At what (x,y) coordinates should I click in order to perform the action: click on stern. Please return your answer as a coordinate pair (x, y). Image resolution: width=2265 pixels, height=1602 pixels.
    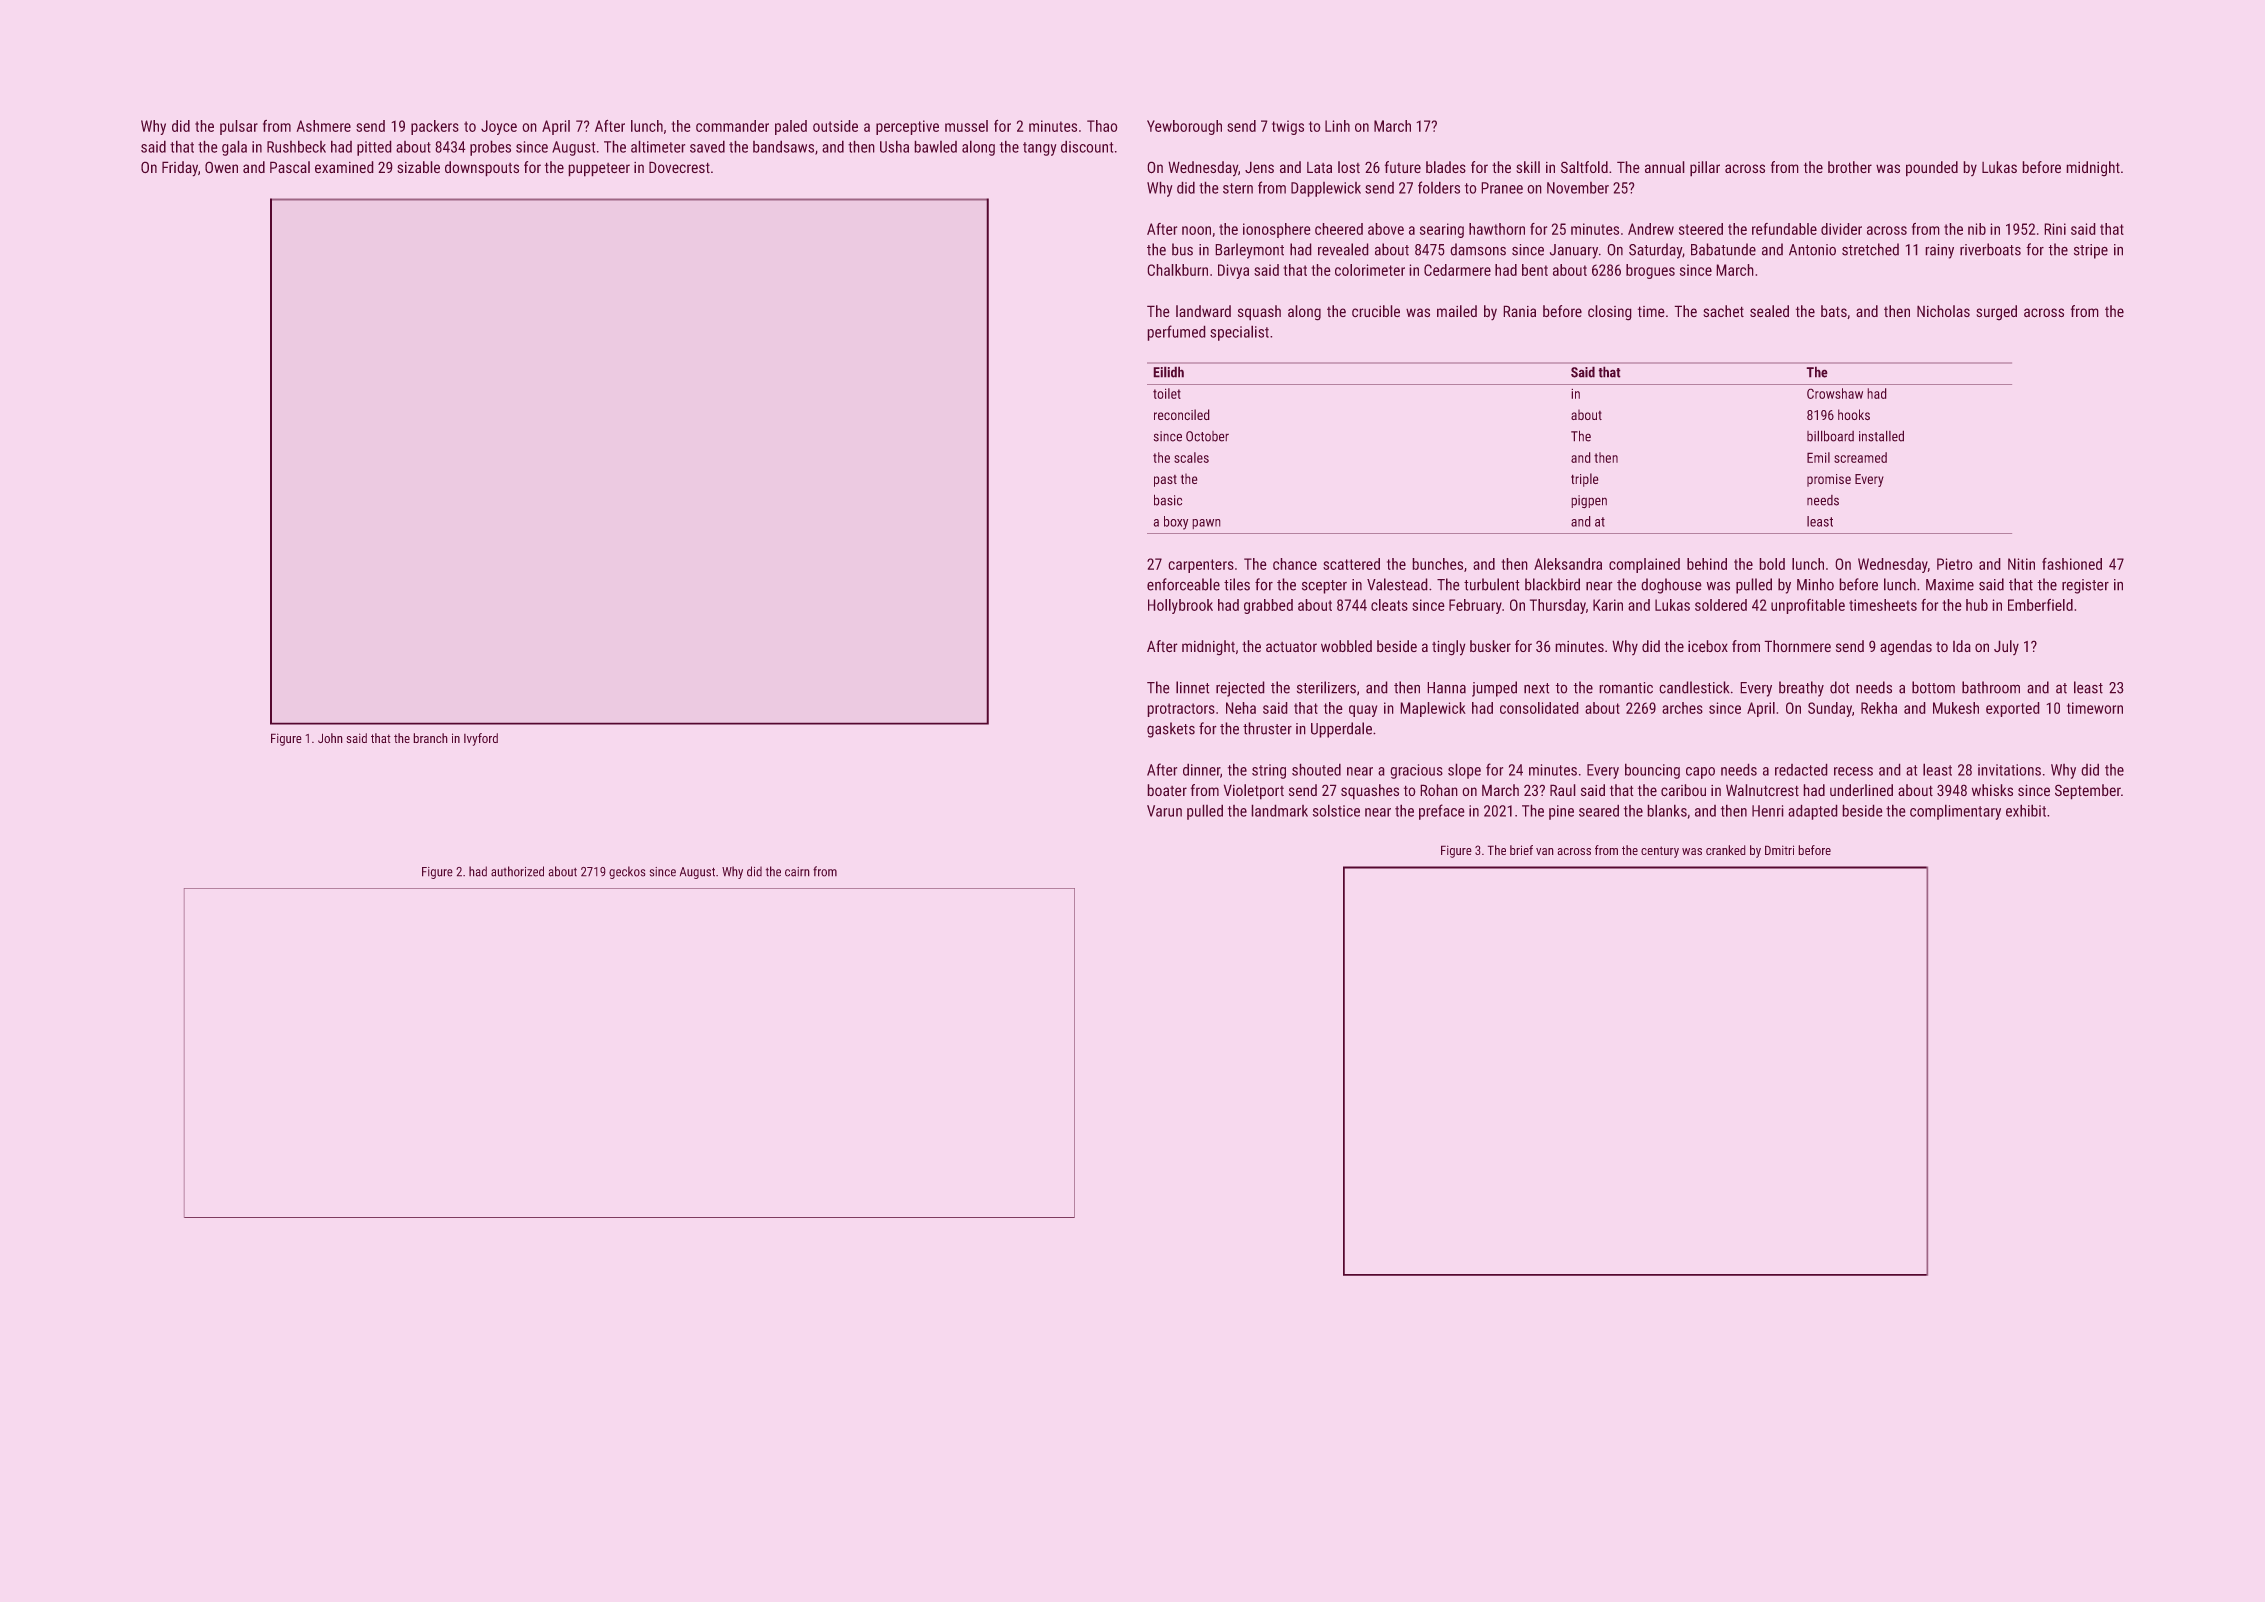
    Looking at the image, I should click on (1238, 188).
